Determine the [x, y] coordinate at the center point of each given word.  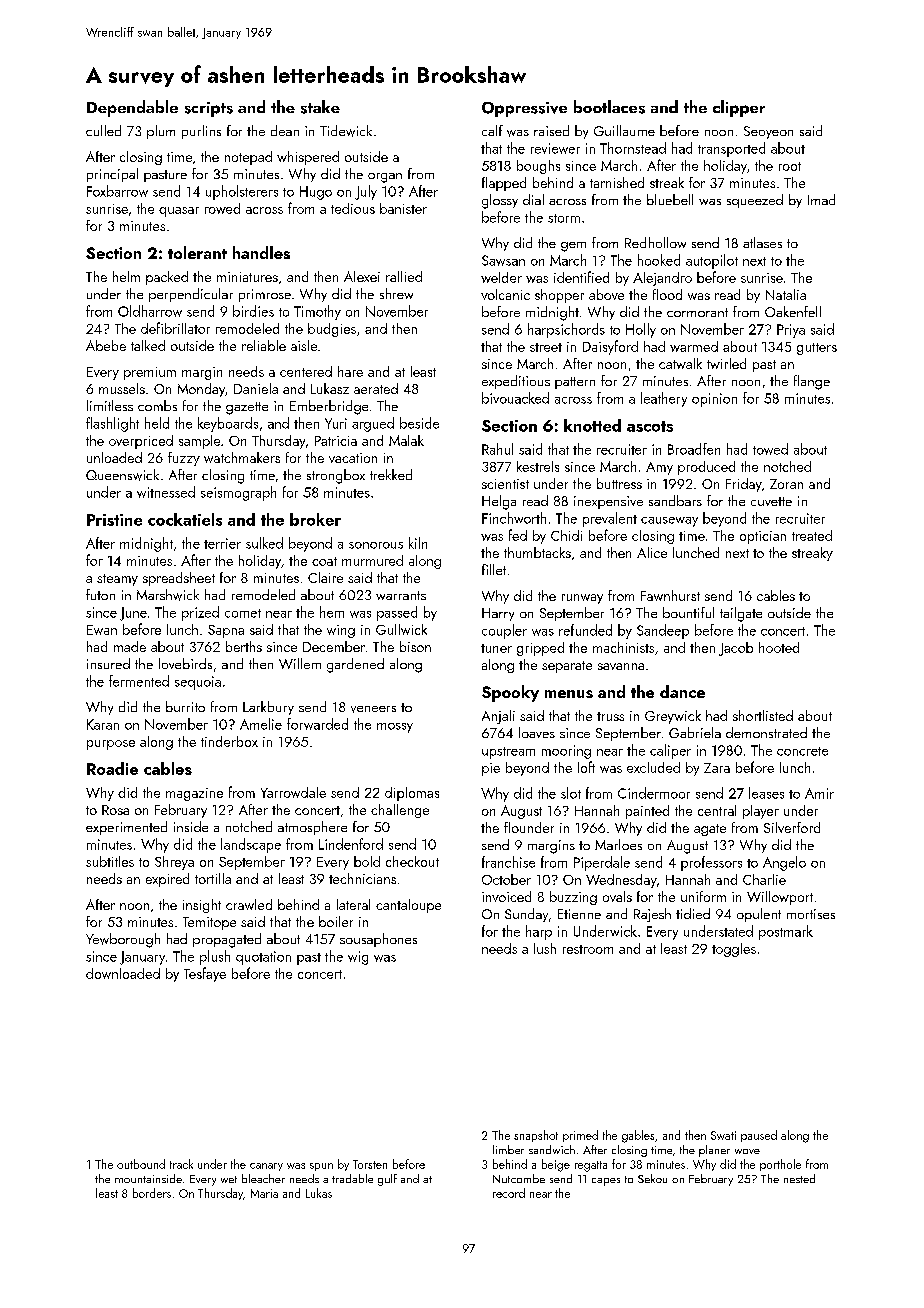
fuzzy [184, 459]
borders [152, 1193]
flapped [504, 184]
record [509, 1193]
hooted [779, 647]
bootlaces [609, 107]
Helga [499, 502]
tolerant [197, 252]
